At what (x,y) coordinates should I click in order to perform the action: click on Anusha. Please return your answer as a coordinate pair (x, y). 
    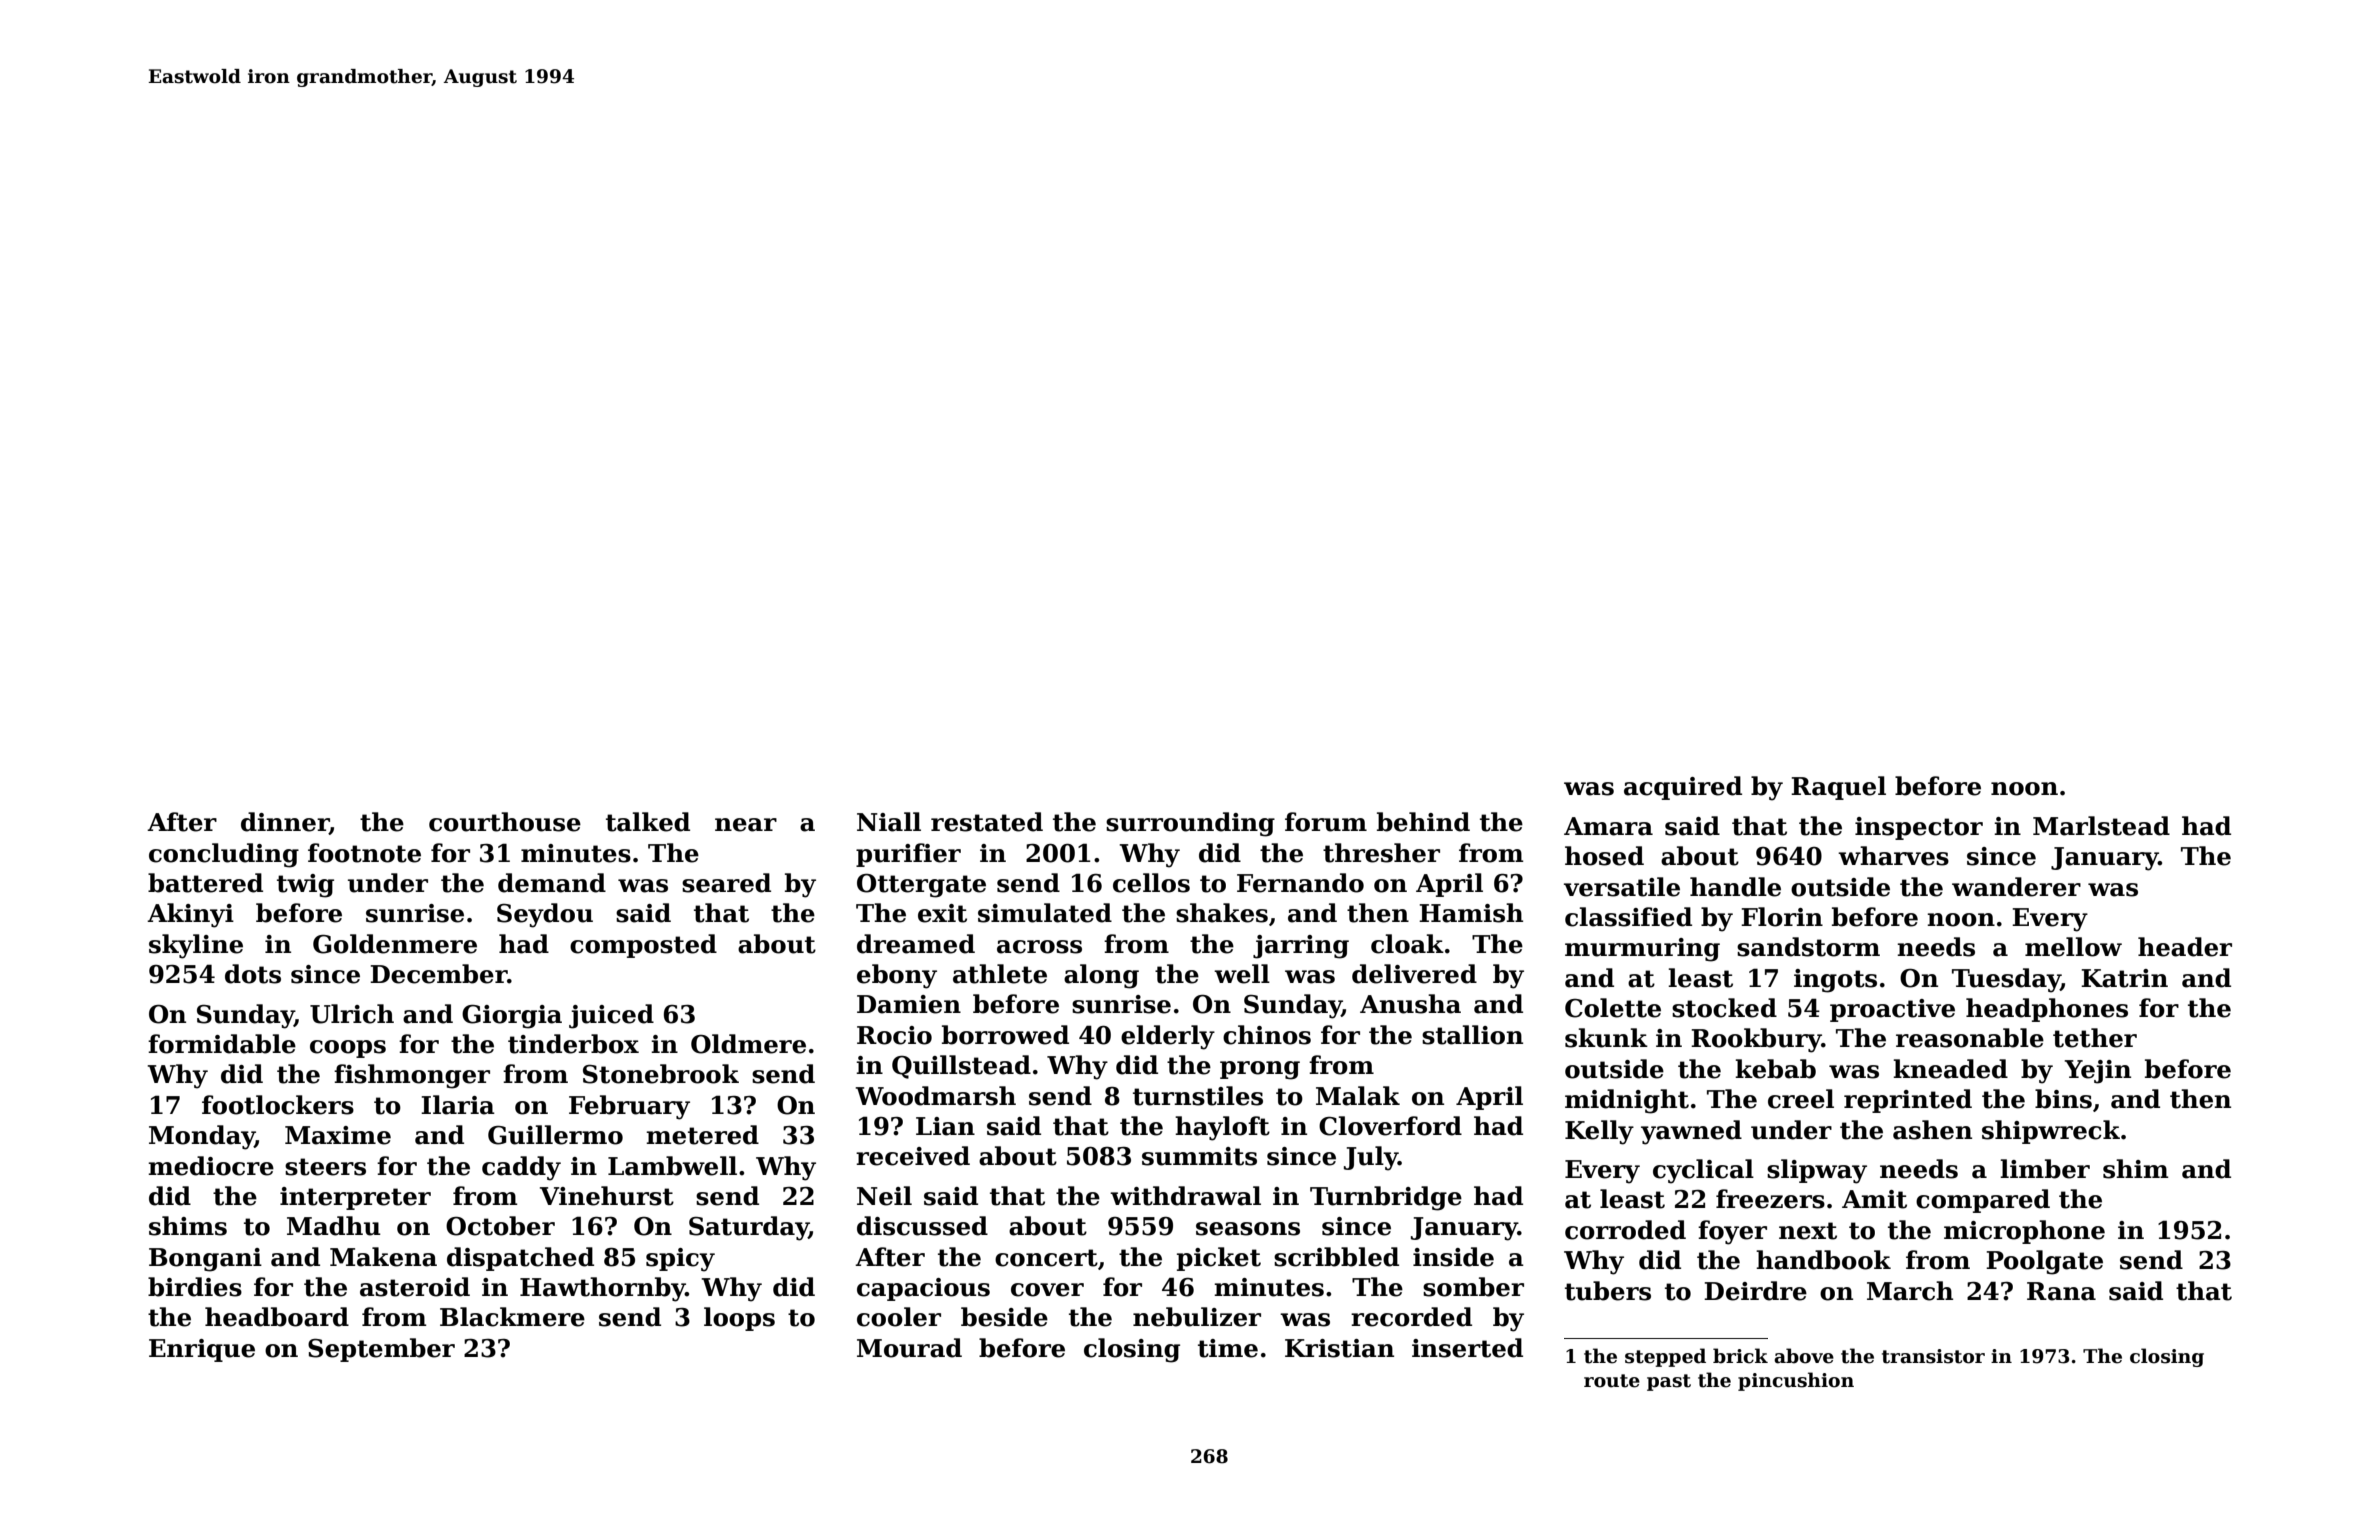
    Looking at the image, I should click on (1410, 1004).
